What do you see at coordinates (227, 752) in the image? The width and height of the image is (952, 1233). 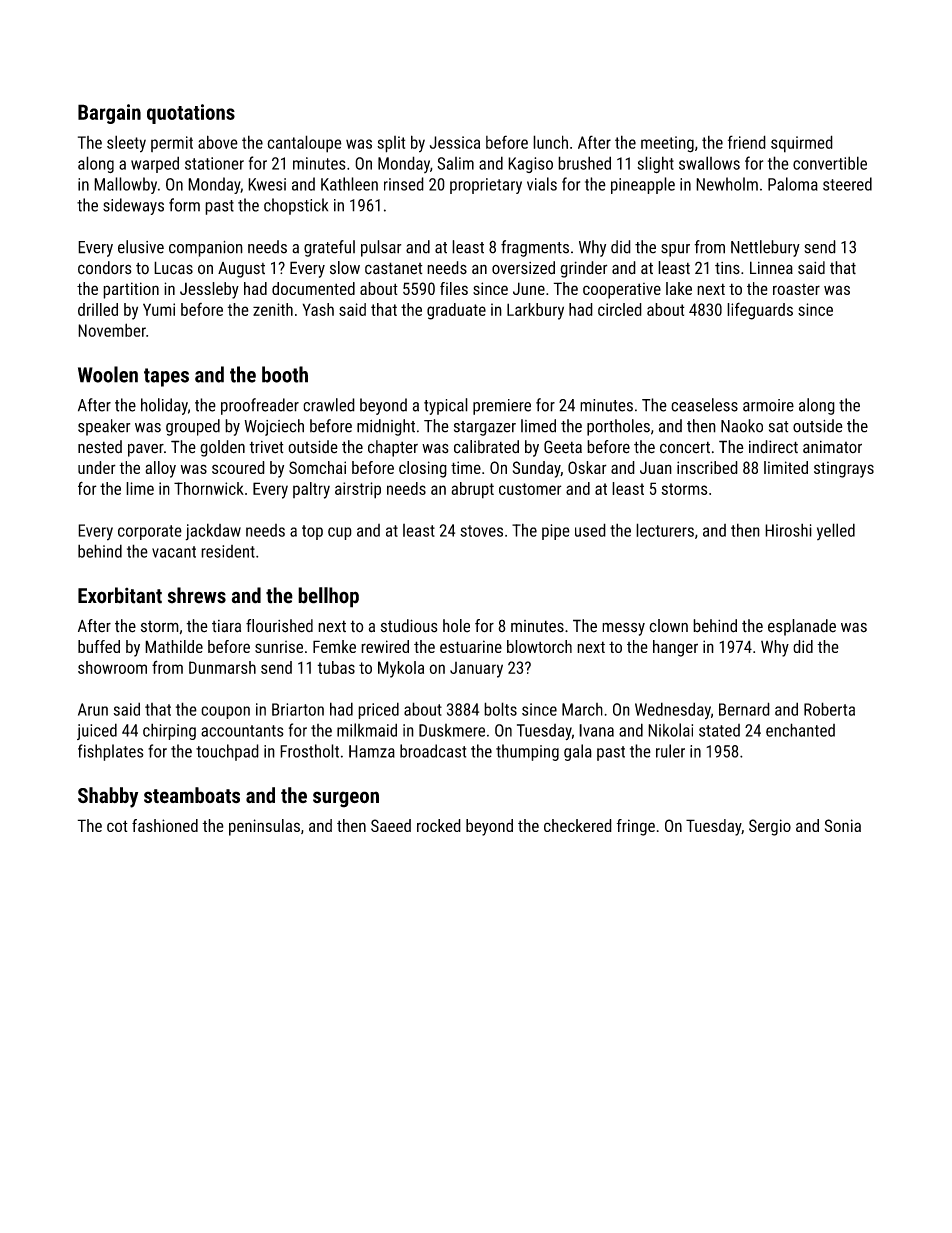 I see `touchpad` at bounding box center [227, 752].
